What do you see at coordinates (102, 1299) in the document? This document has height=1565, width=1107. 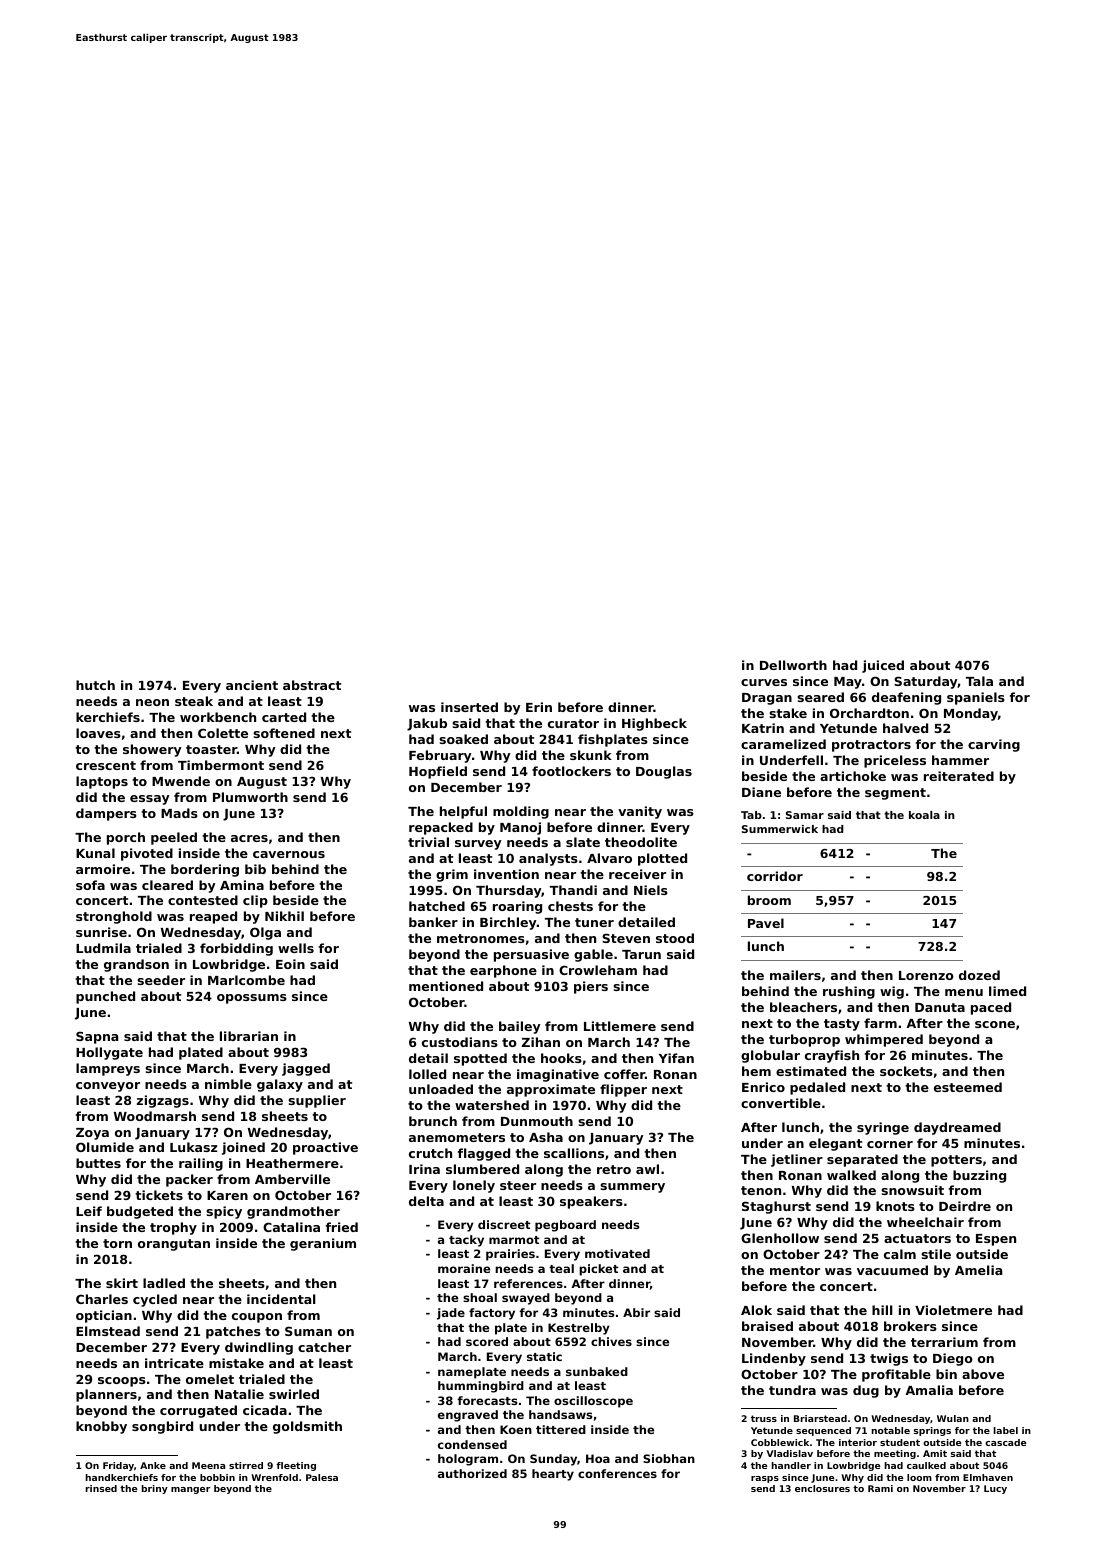 I see `Charles` at bounding box center [102, 1299].
